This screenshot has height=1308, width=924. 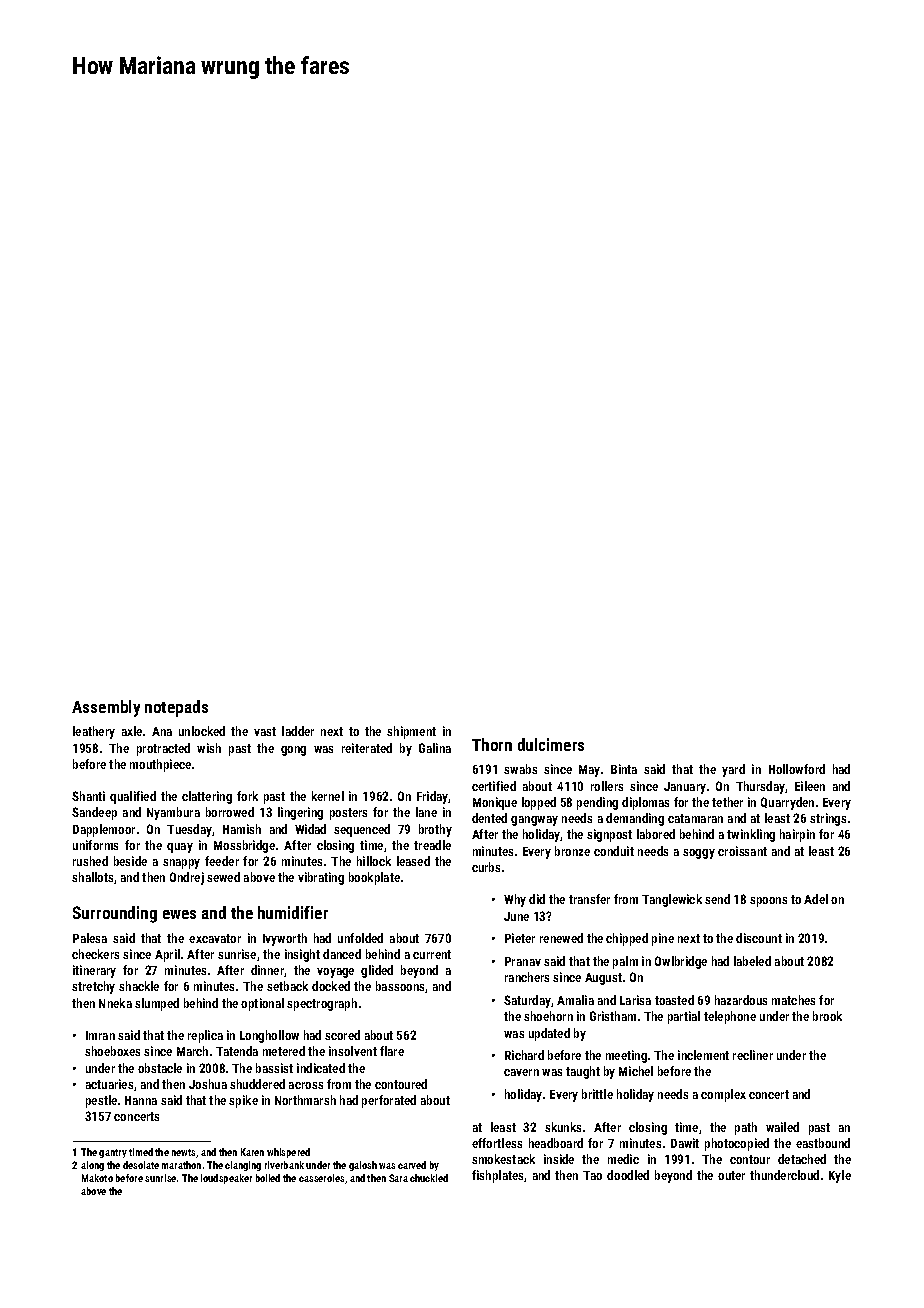 I want to click on fishplates, so click(x=497, y=1176).
